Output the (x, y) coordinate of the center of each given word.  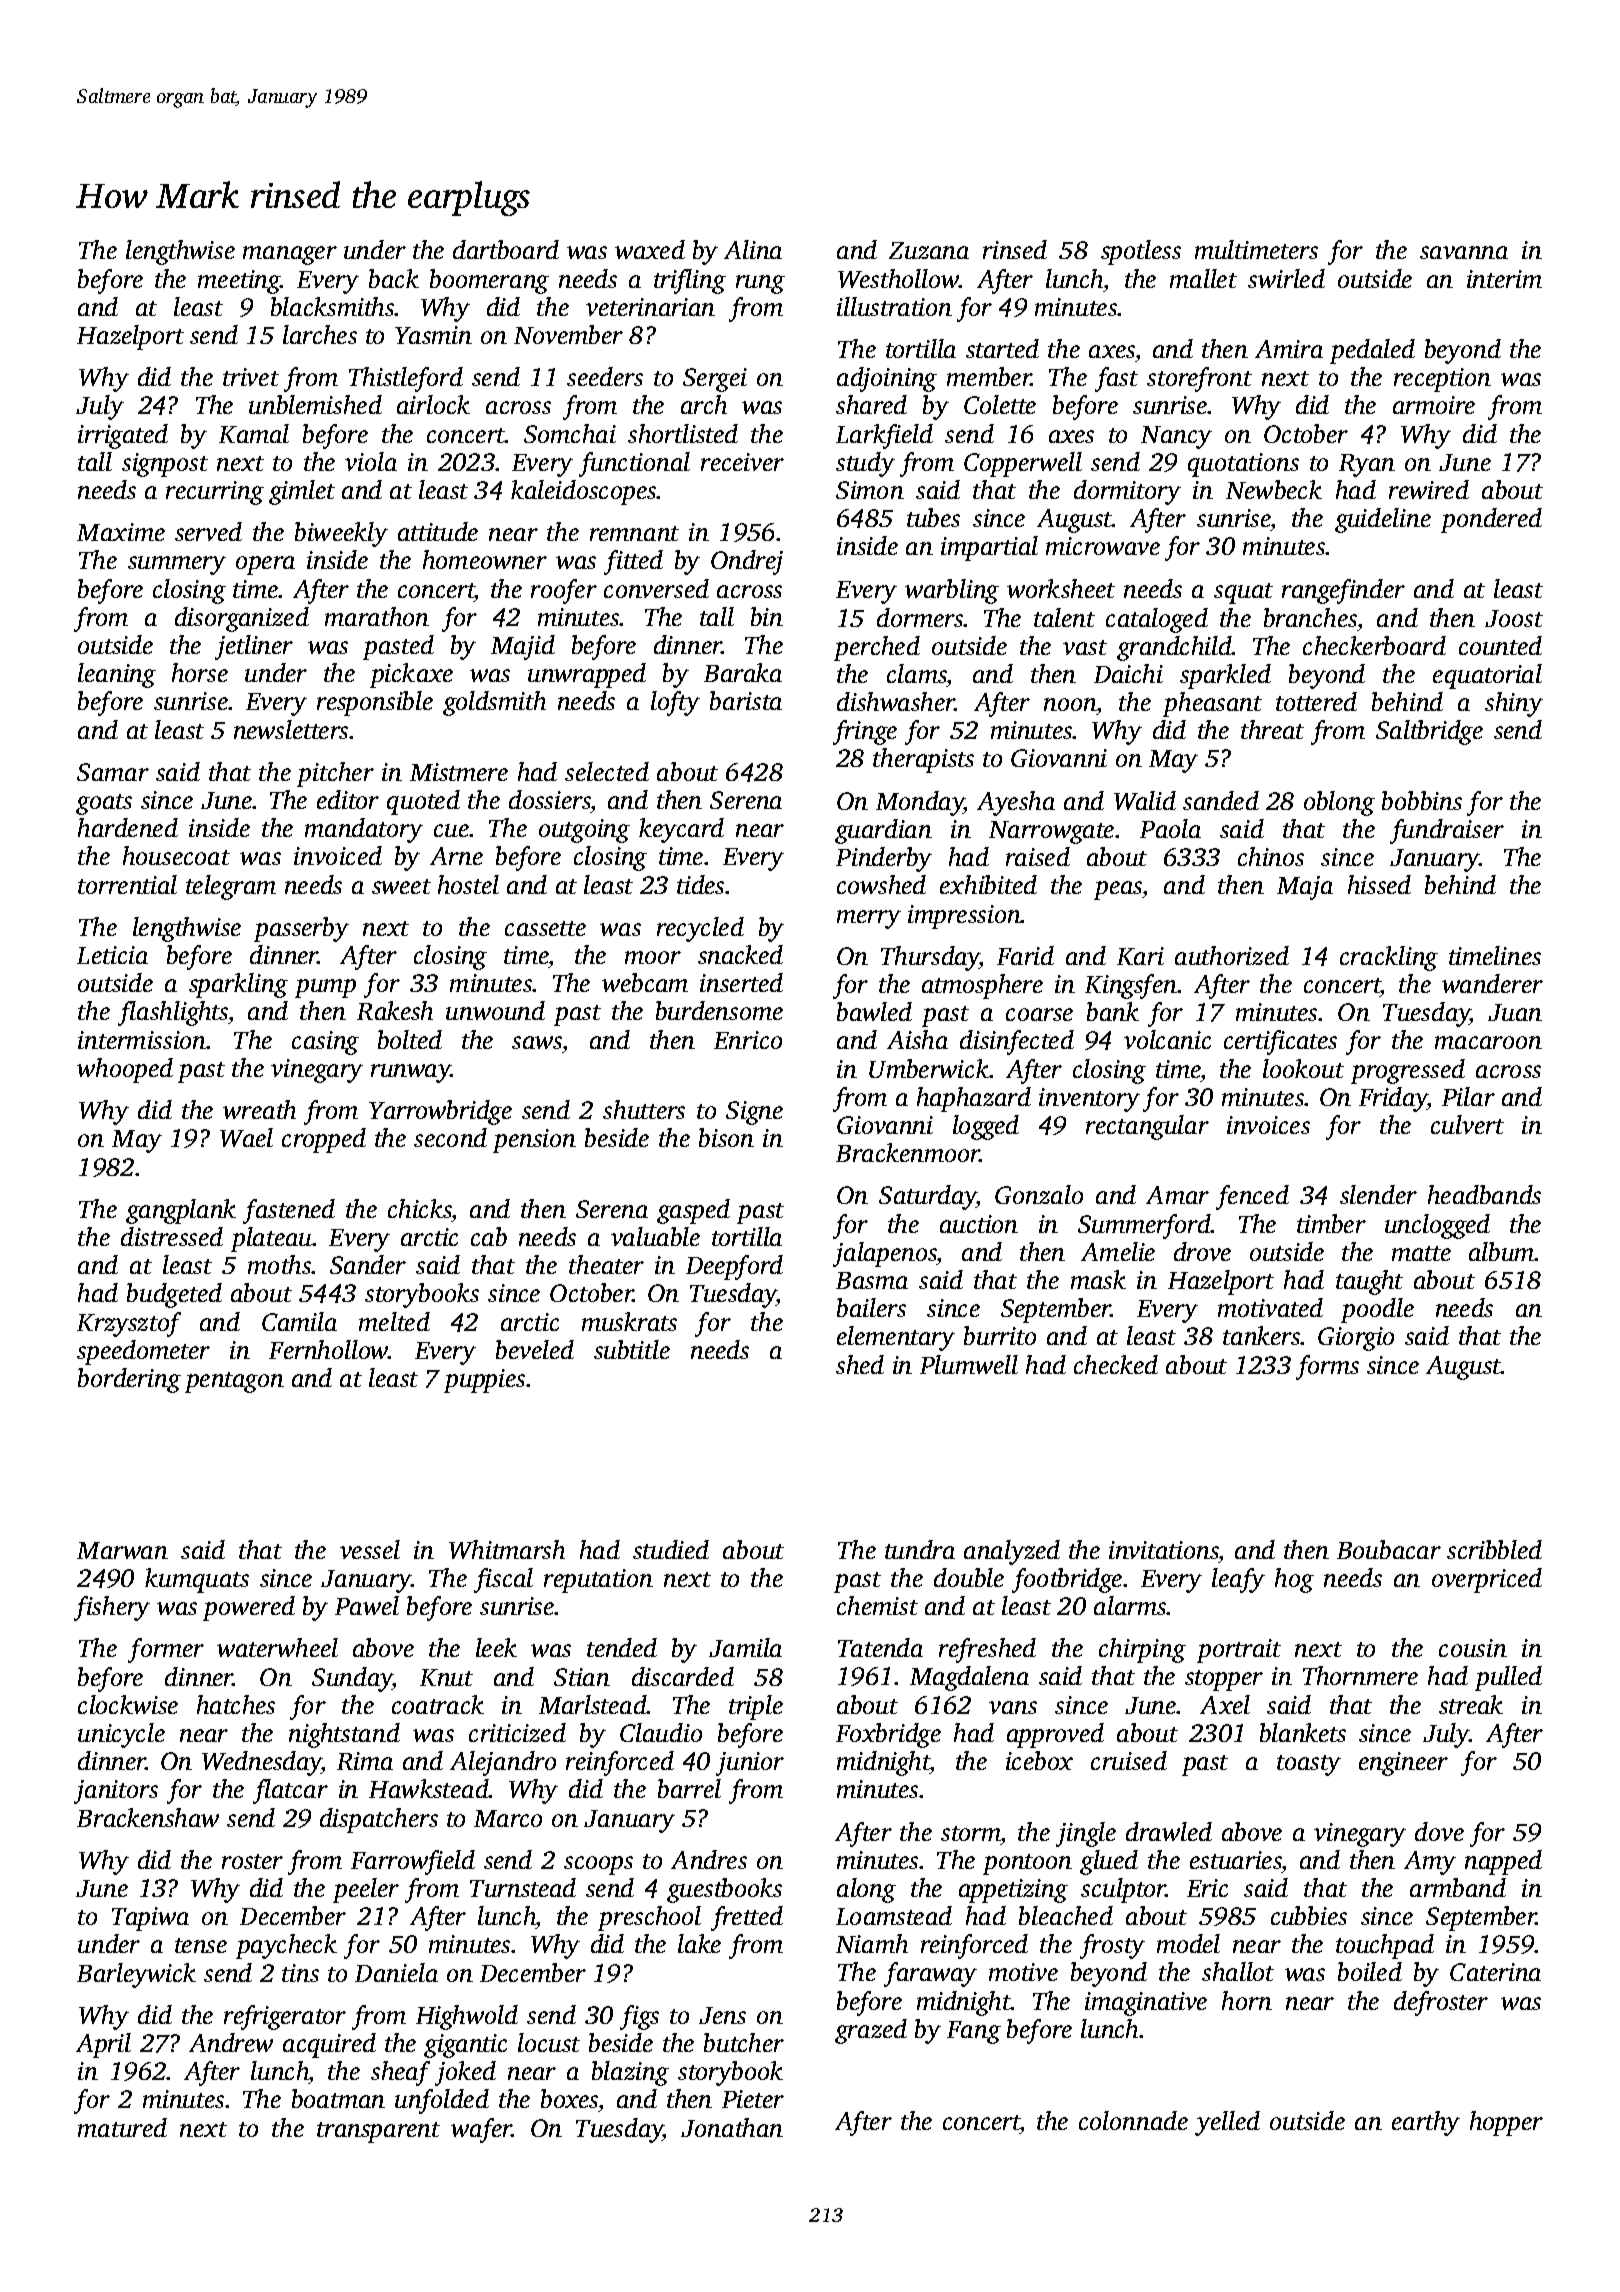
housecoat (176, 855)
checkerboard (1374, 645)
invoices (1268, 1125)
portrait (1239, 1651)
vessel (370, 1549)
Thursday (930, 958)
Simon (870, 490)
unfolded (442, 2101)
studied (671, 1549)
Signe (754, 1113)
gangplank (181, 1211)
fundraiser (1447, 831)
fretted (747, 1918)
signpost (165, 465)
